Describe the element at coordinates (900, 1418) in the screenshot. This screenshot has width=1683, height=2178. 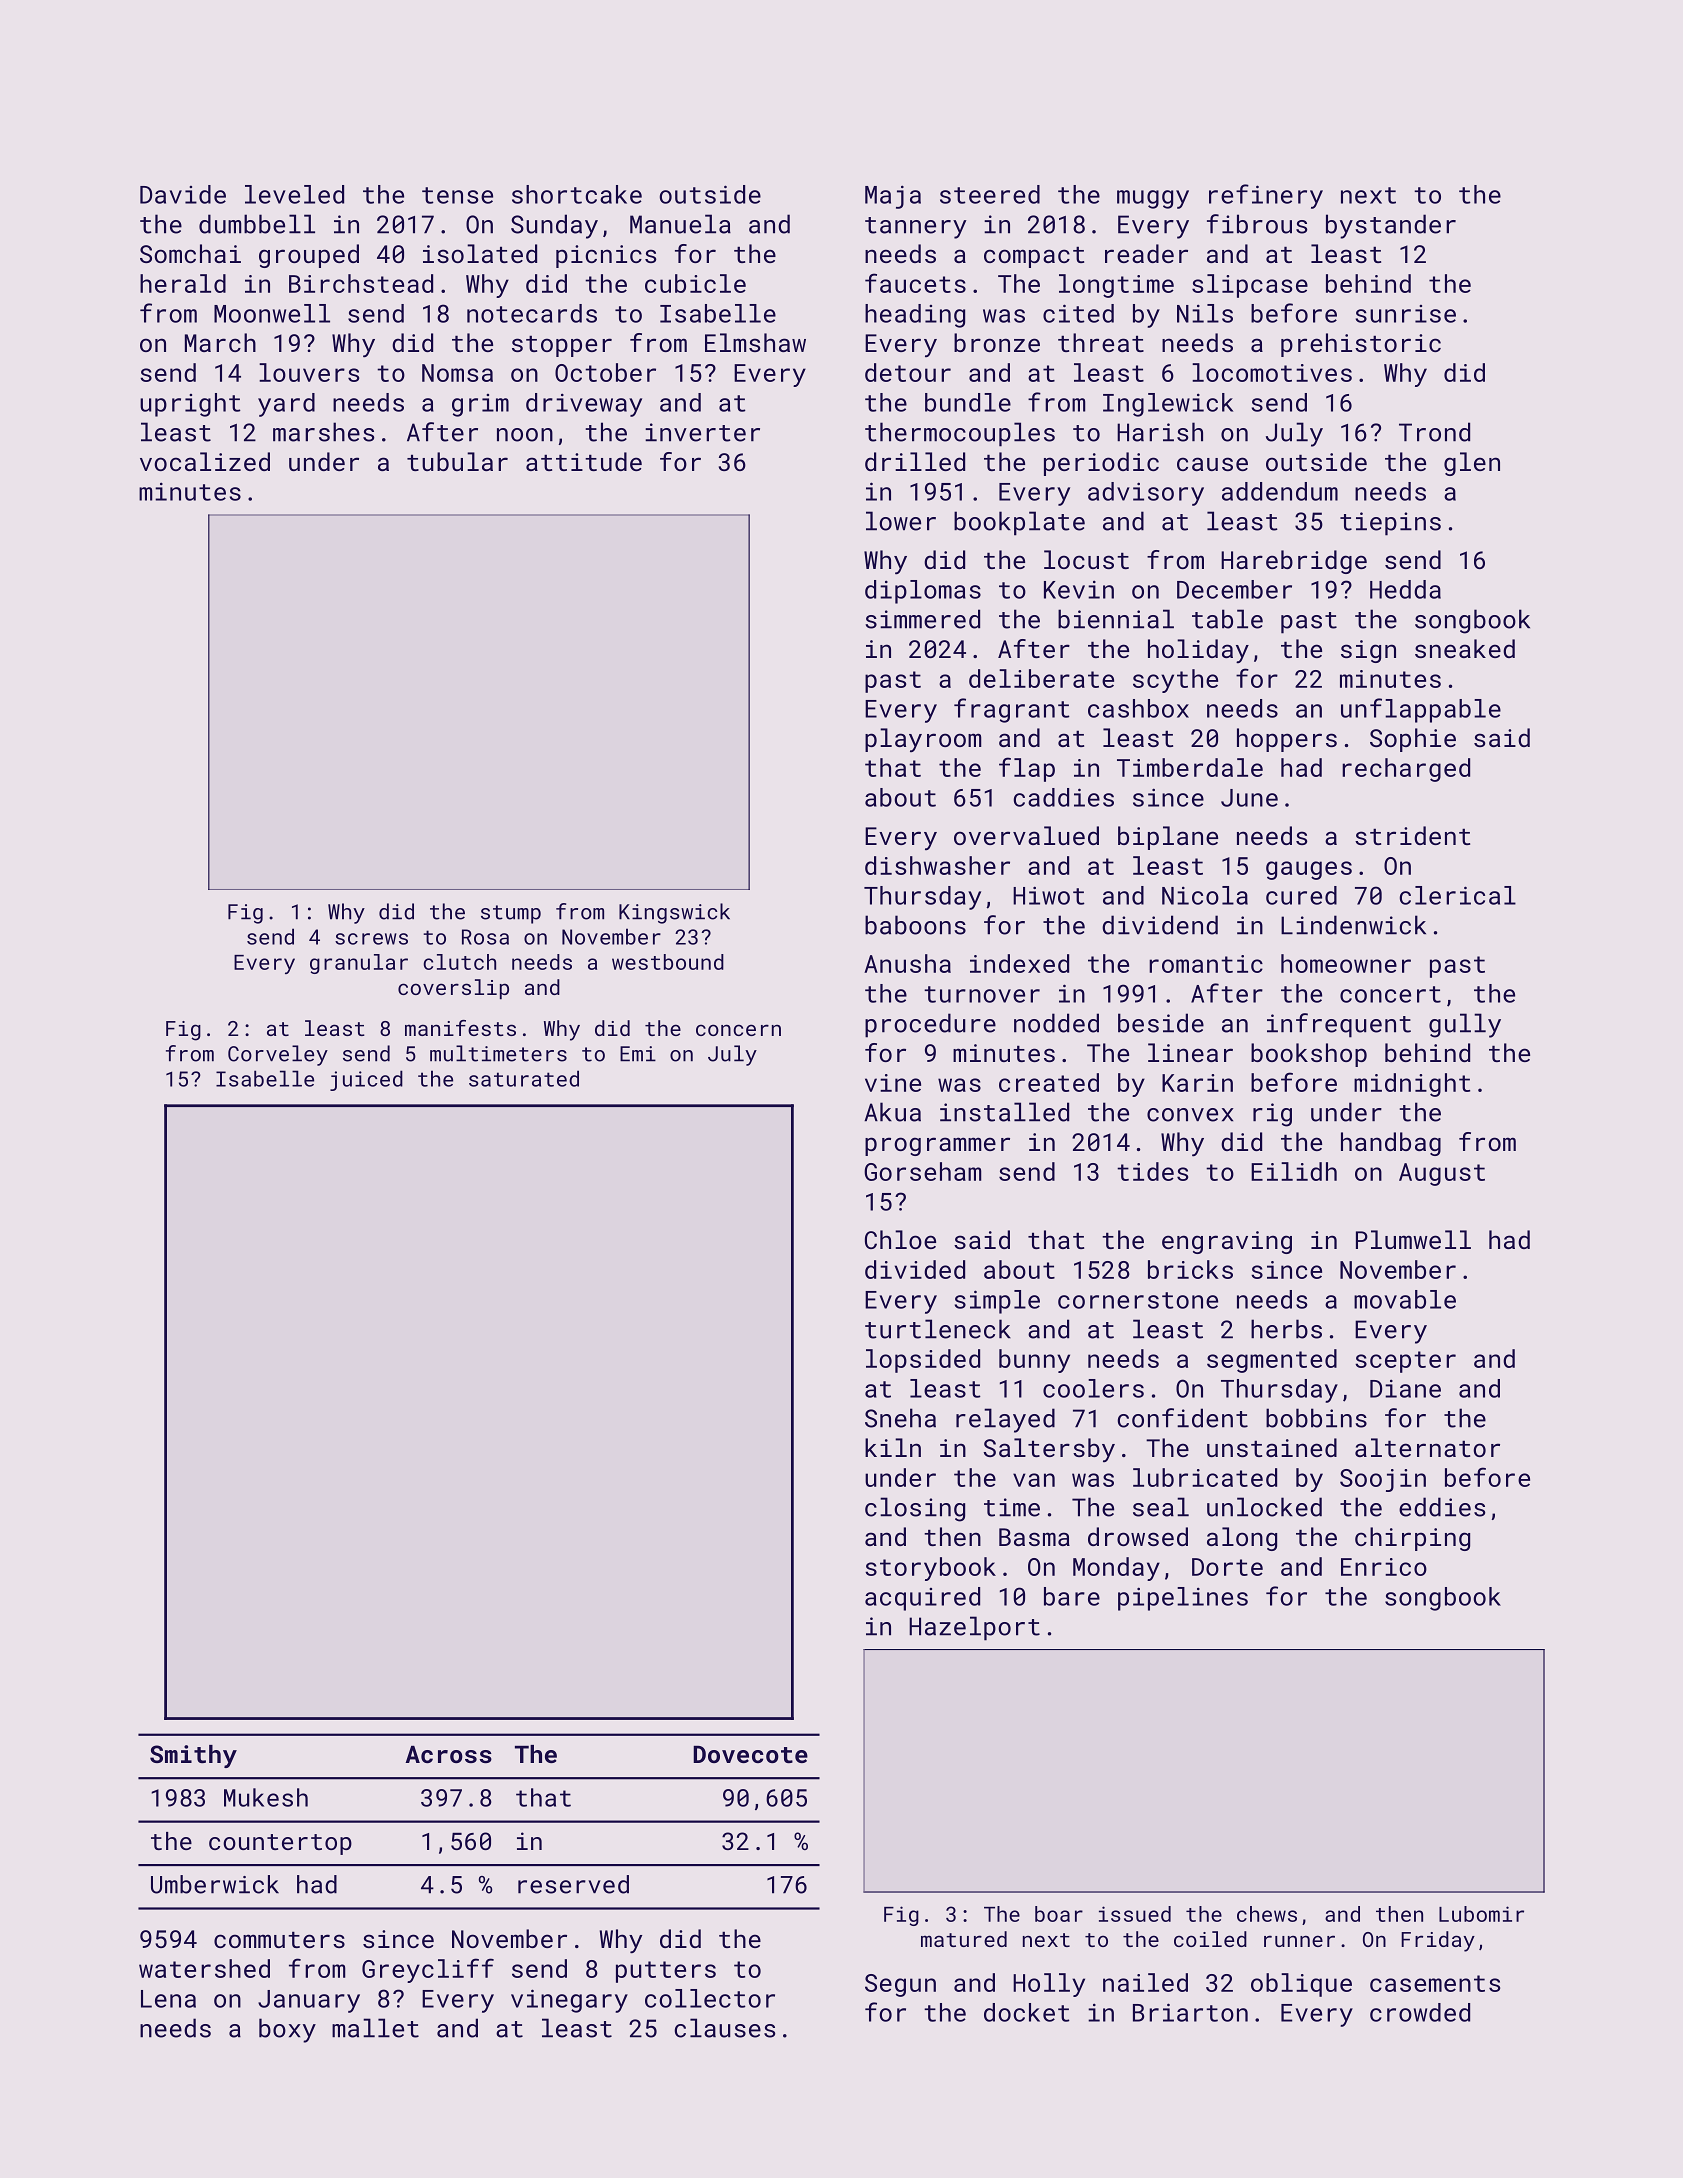
I see `Sneha` at that location.
